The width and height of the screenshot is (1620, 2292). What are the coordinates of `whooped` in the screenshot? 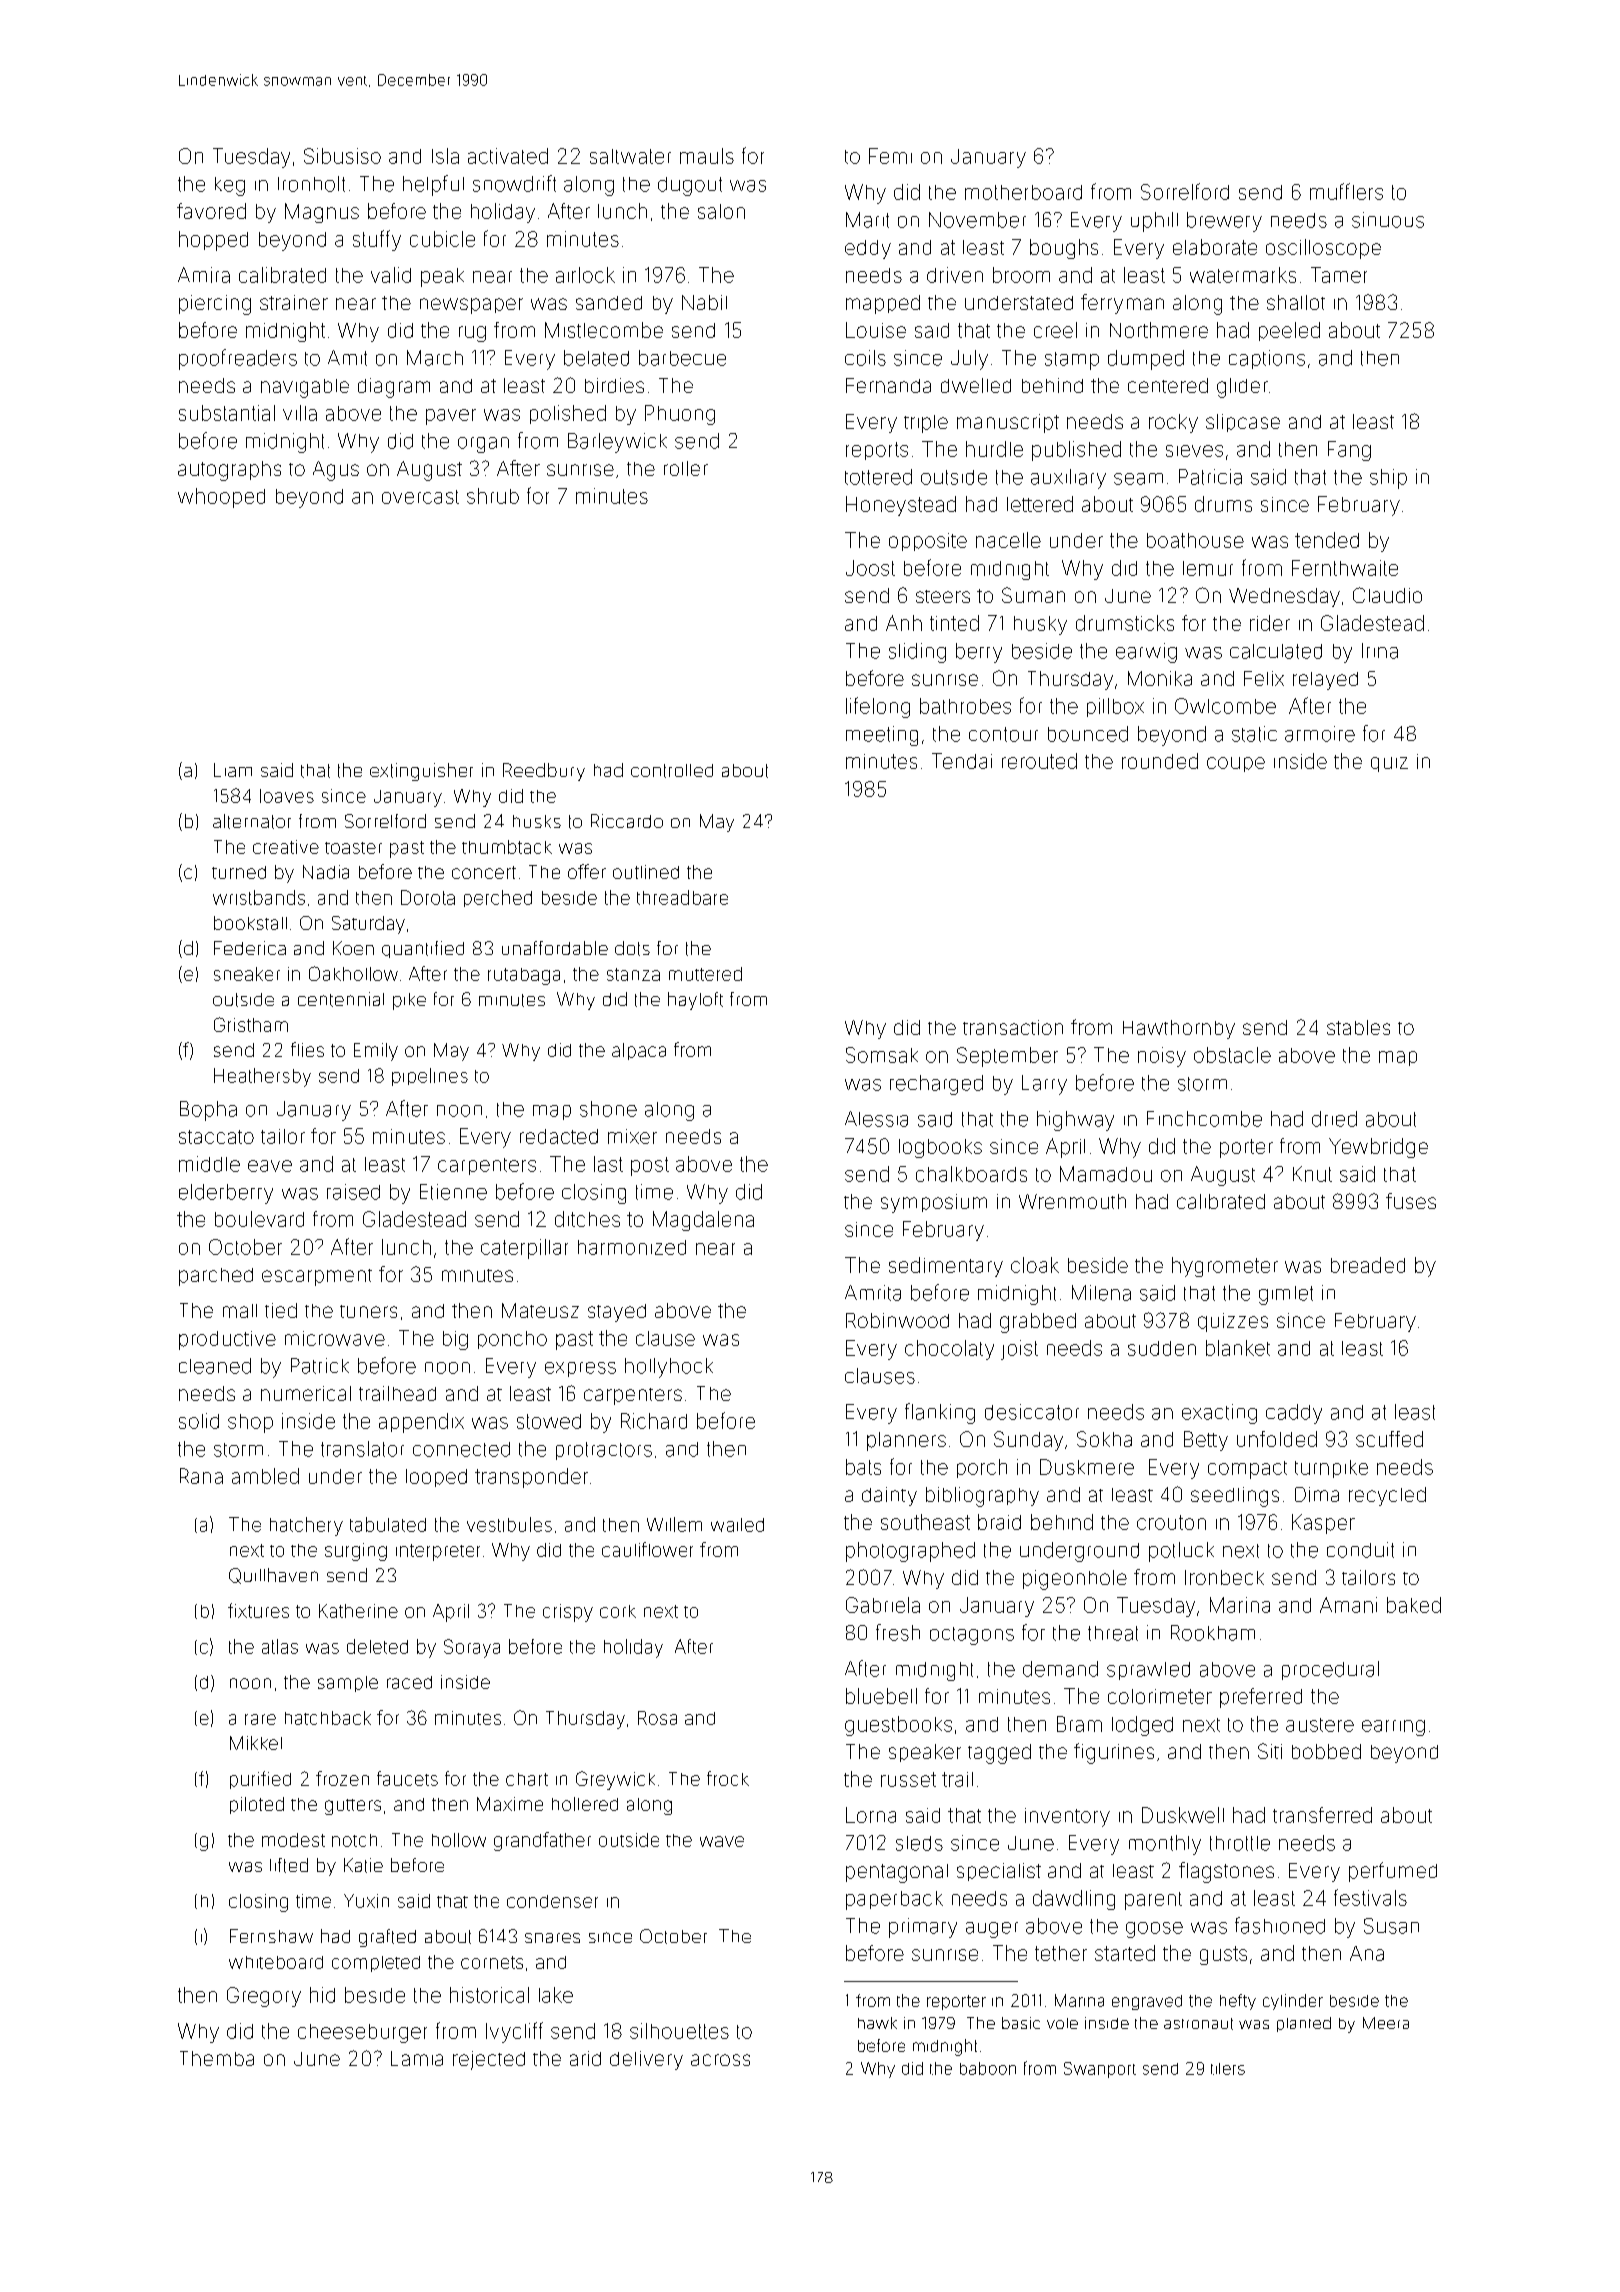 It's located at (221, 498).
